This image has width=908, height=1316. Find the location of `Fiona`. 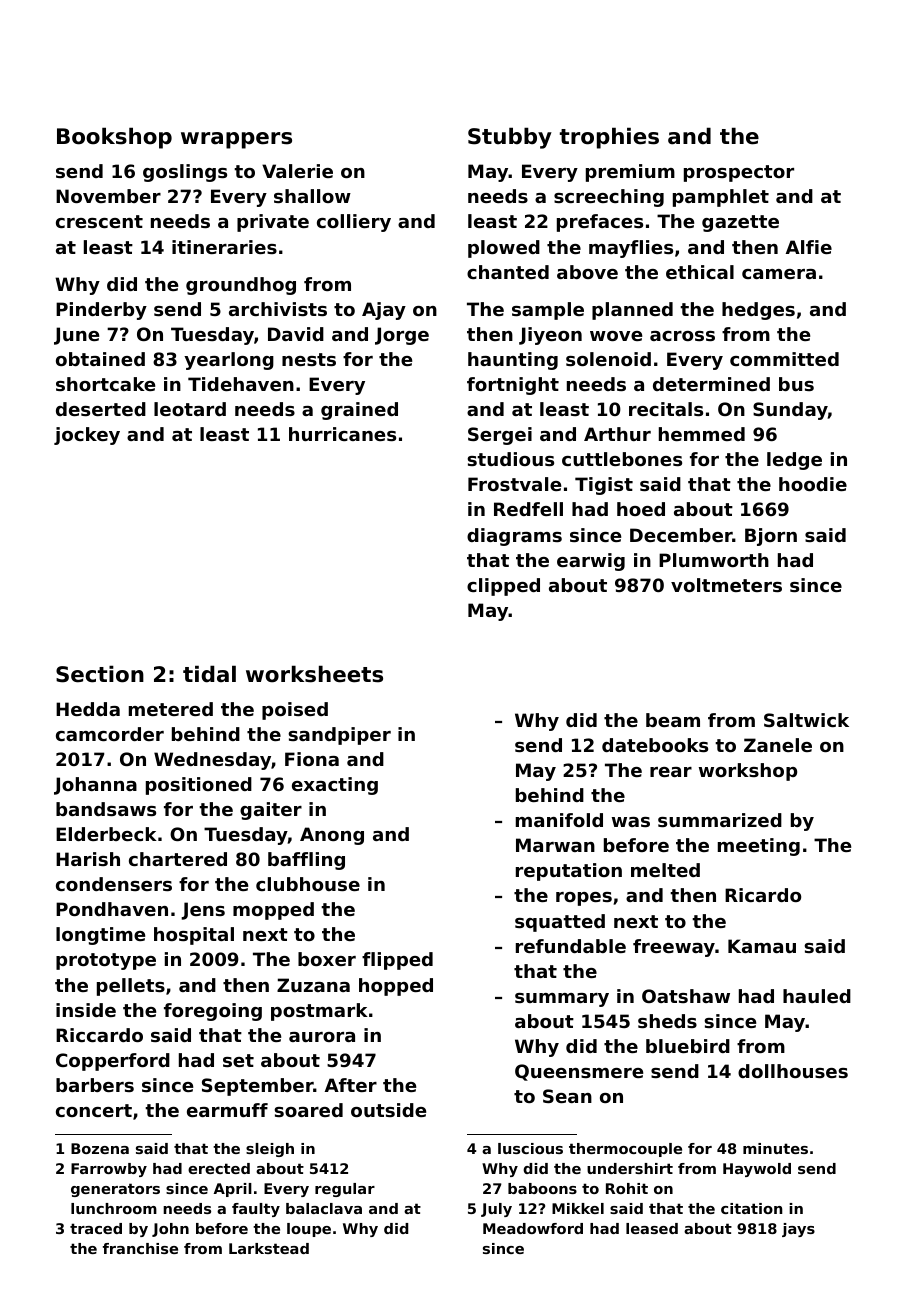

Fiona is located at coordinates (312, 759).
